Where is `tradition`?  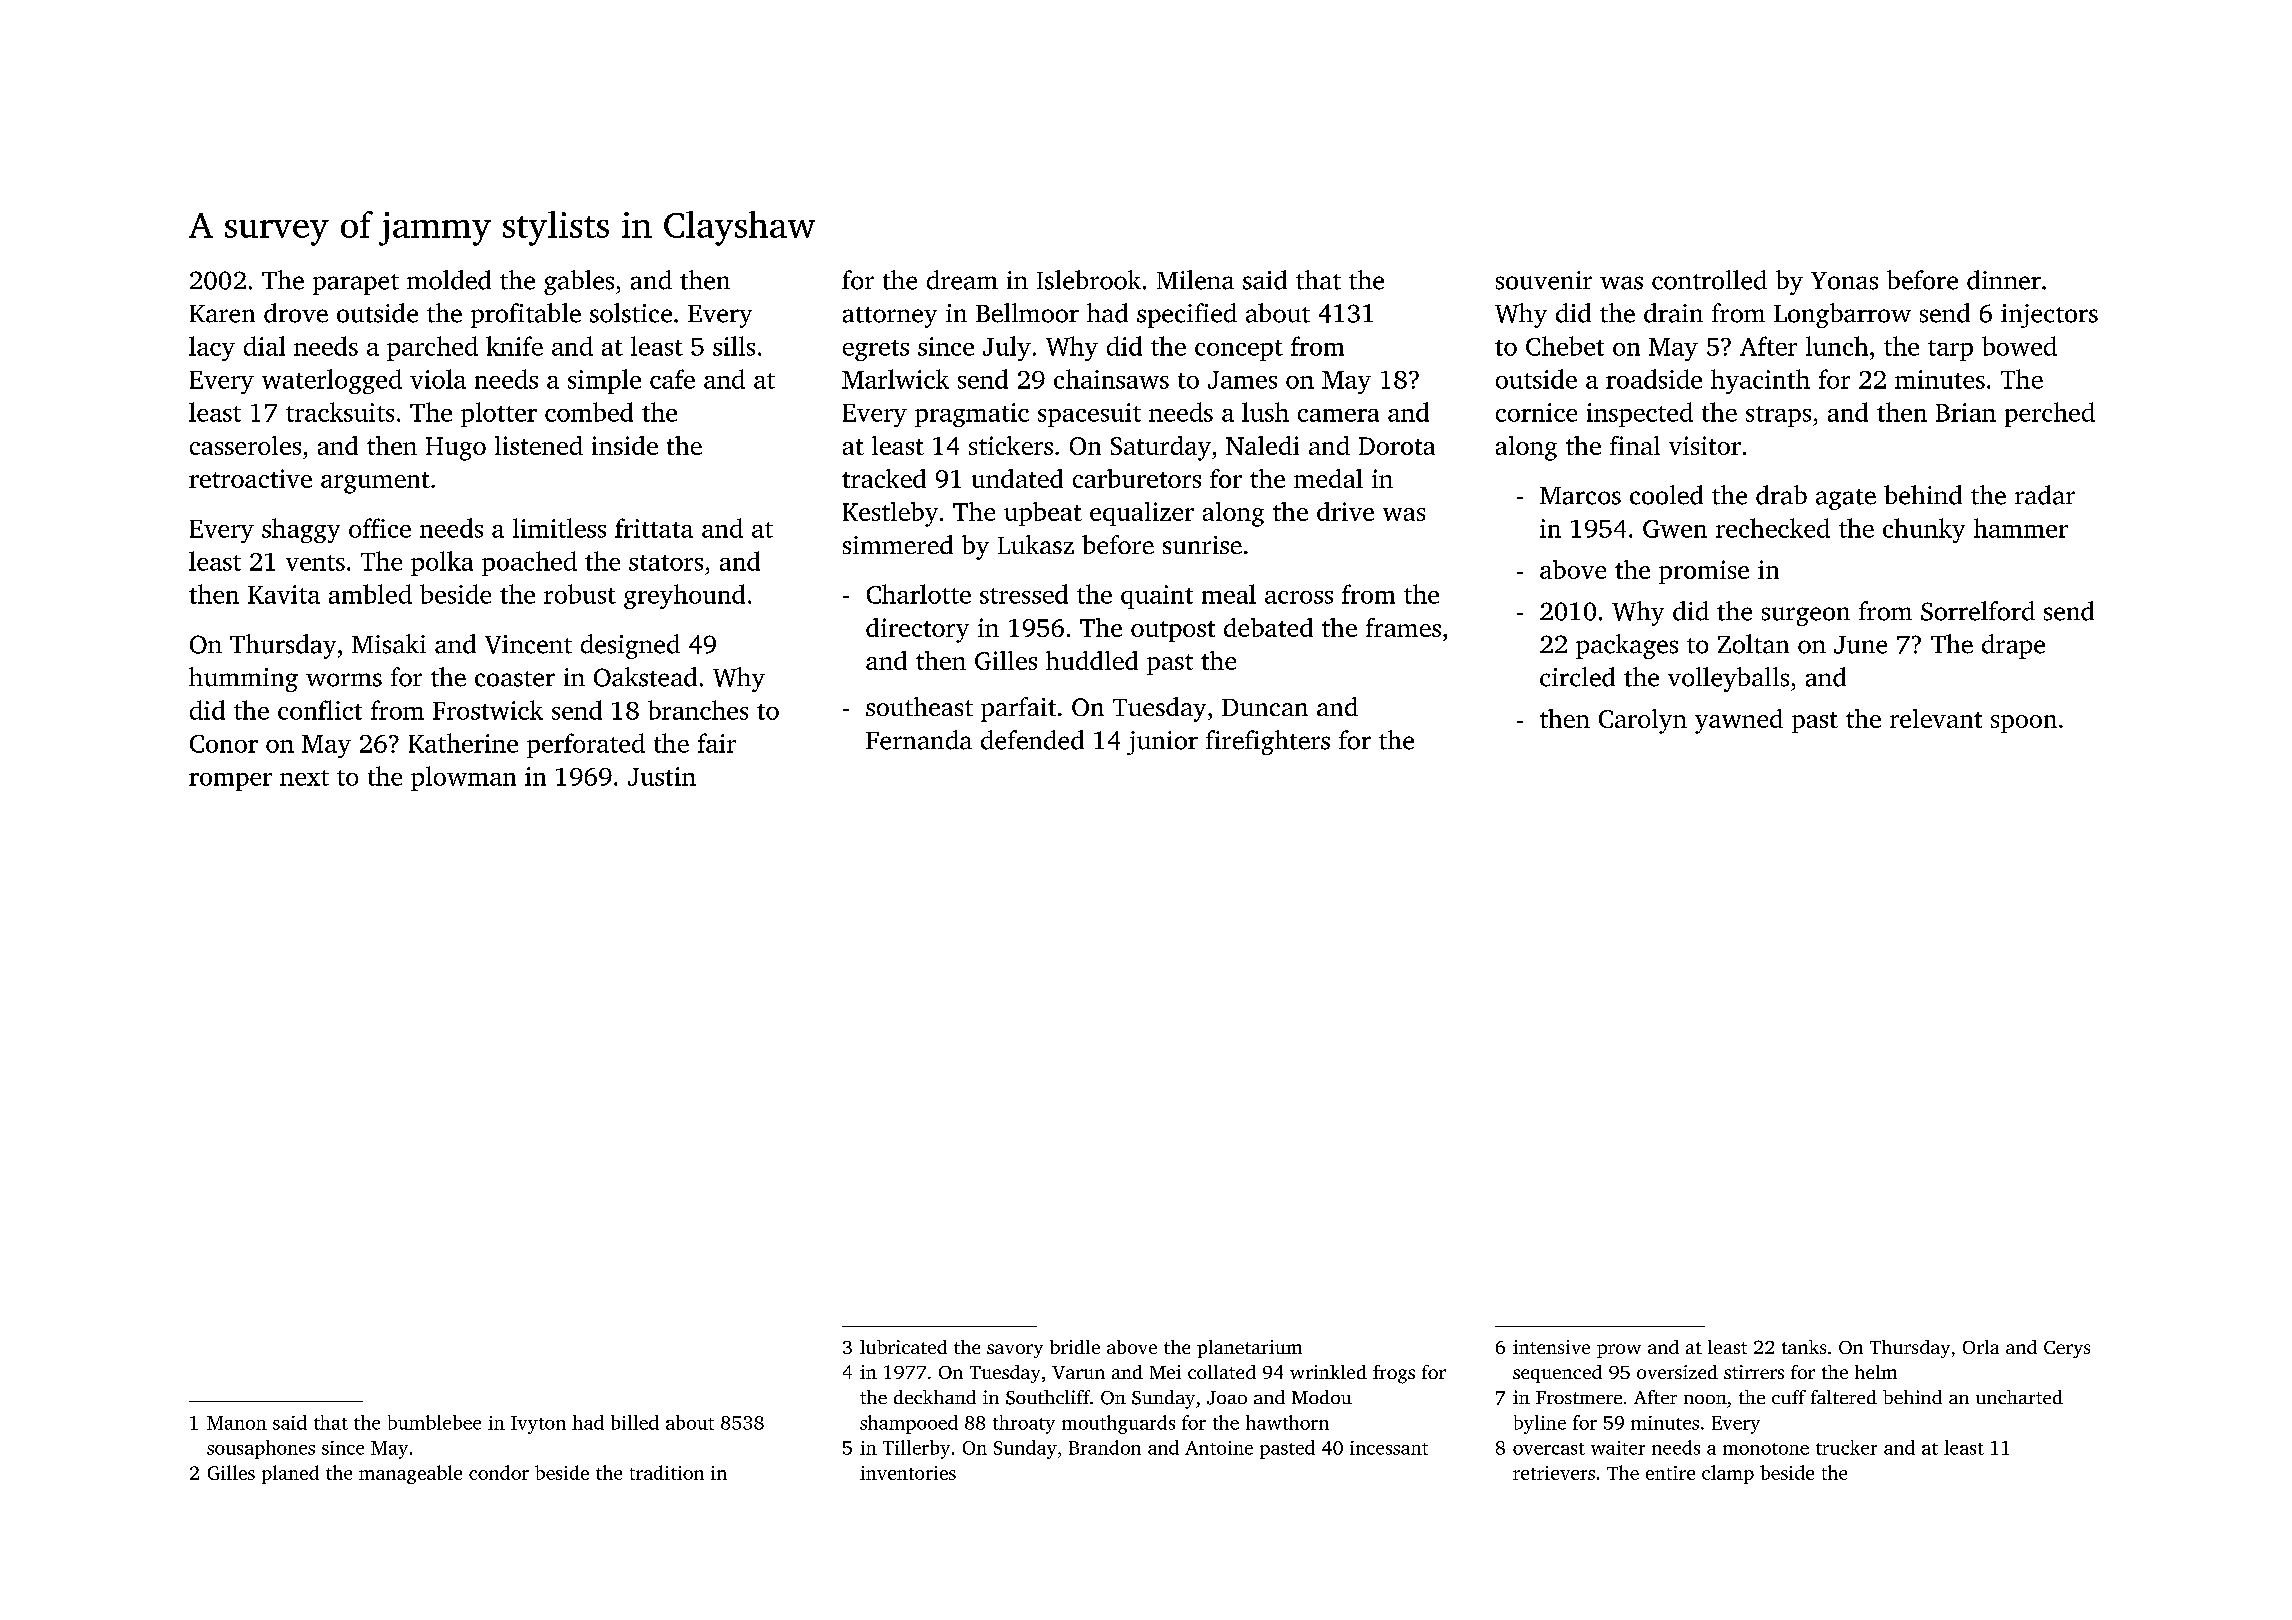
tradition is located at coordinates (667, 1472).
